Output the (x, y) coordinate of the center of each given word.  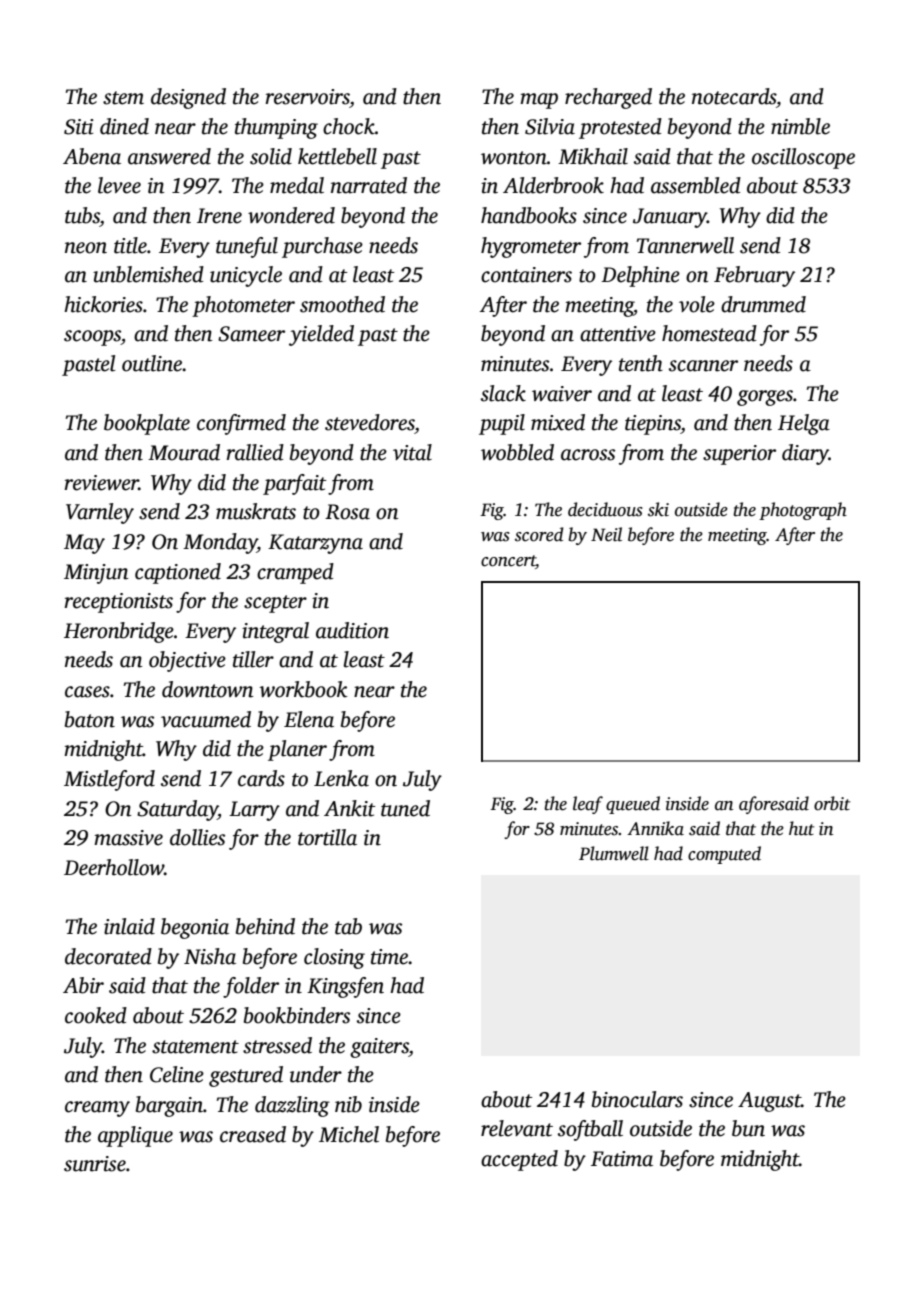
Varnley (100, 513)
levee (119, 185)
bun (748, 1128)
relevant (517, 1128)
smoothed (342, 304)
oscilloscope (803, 158)
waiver (562, 394)
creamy (97, 1109)
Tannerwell (685, 245)
